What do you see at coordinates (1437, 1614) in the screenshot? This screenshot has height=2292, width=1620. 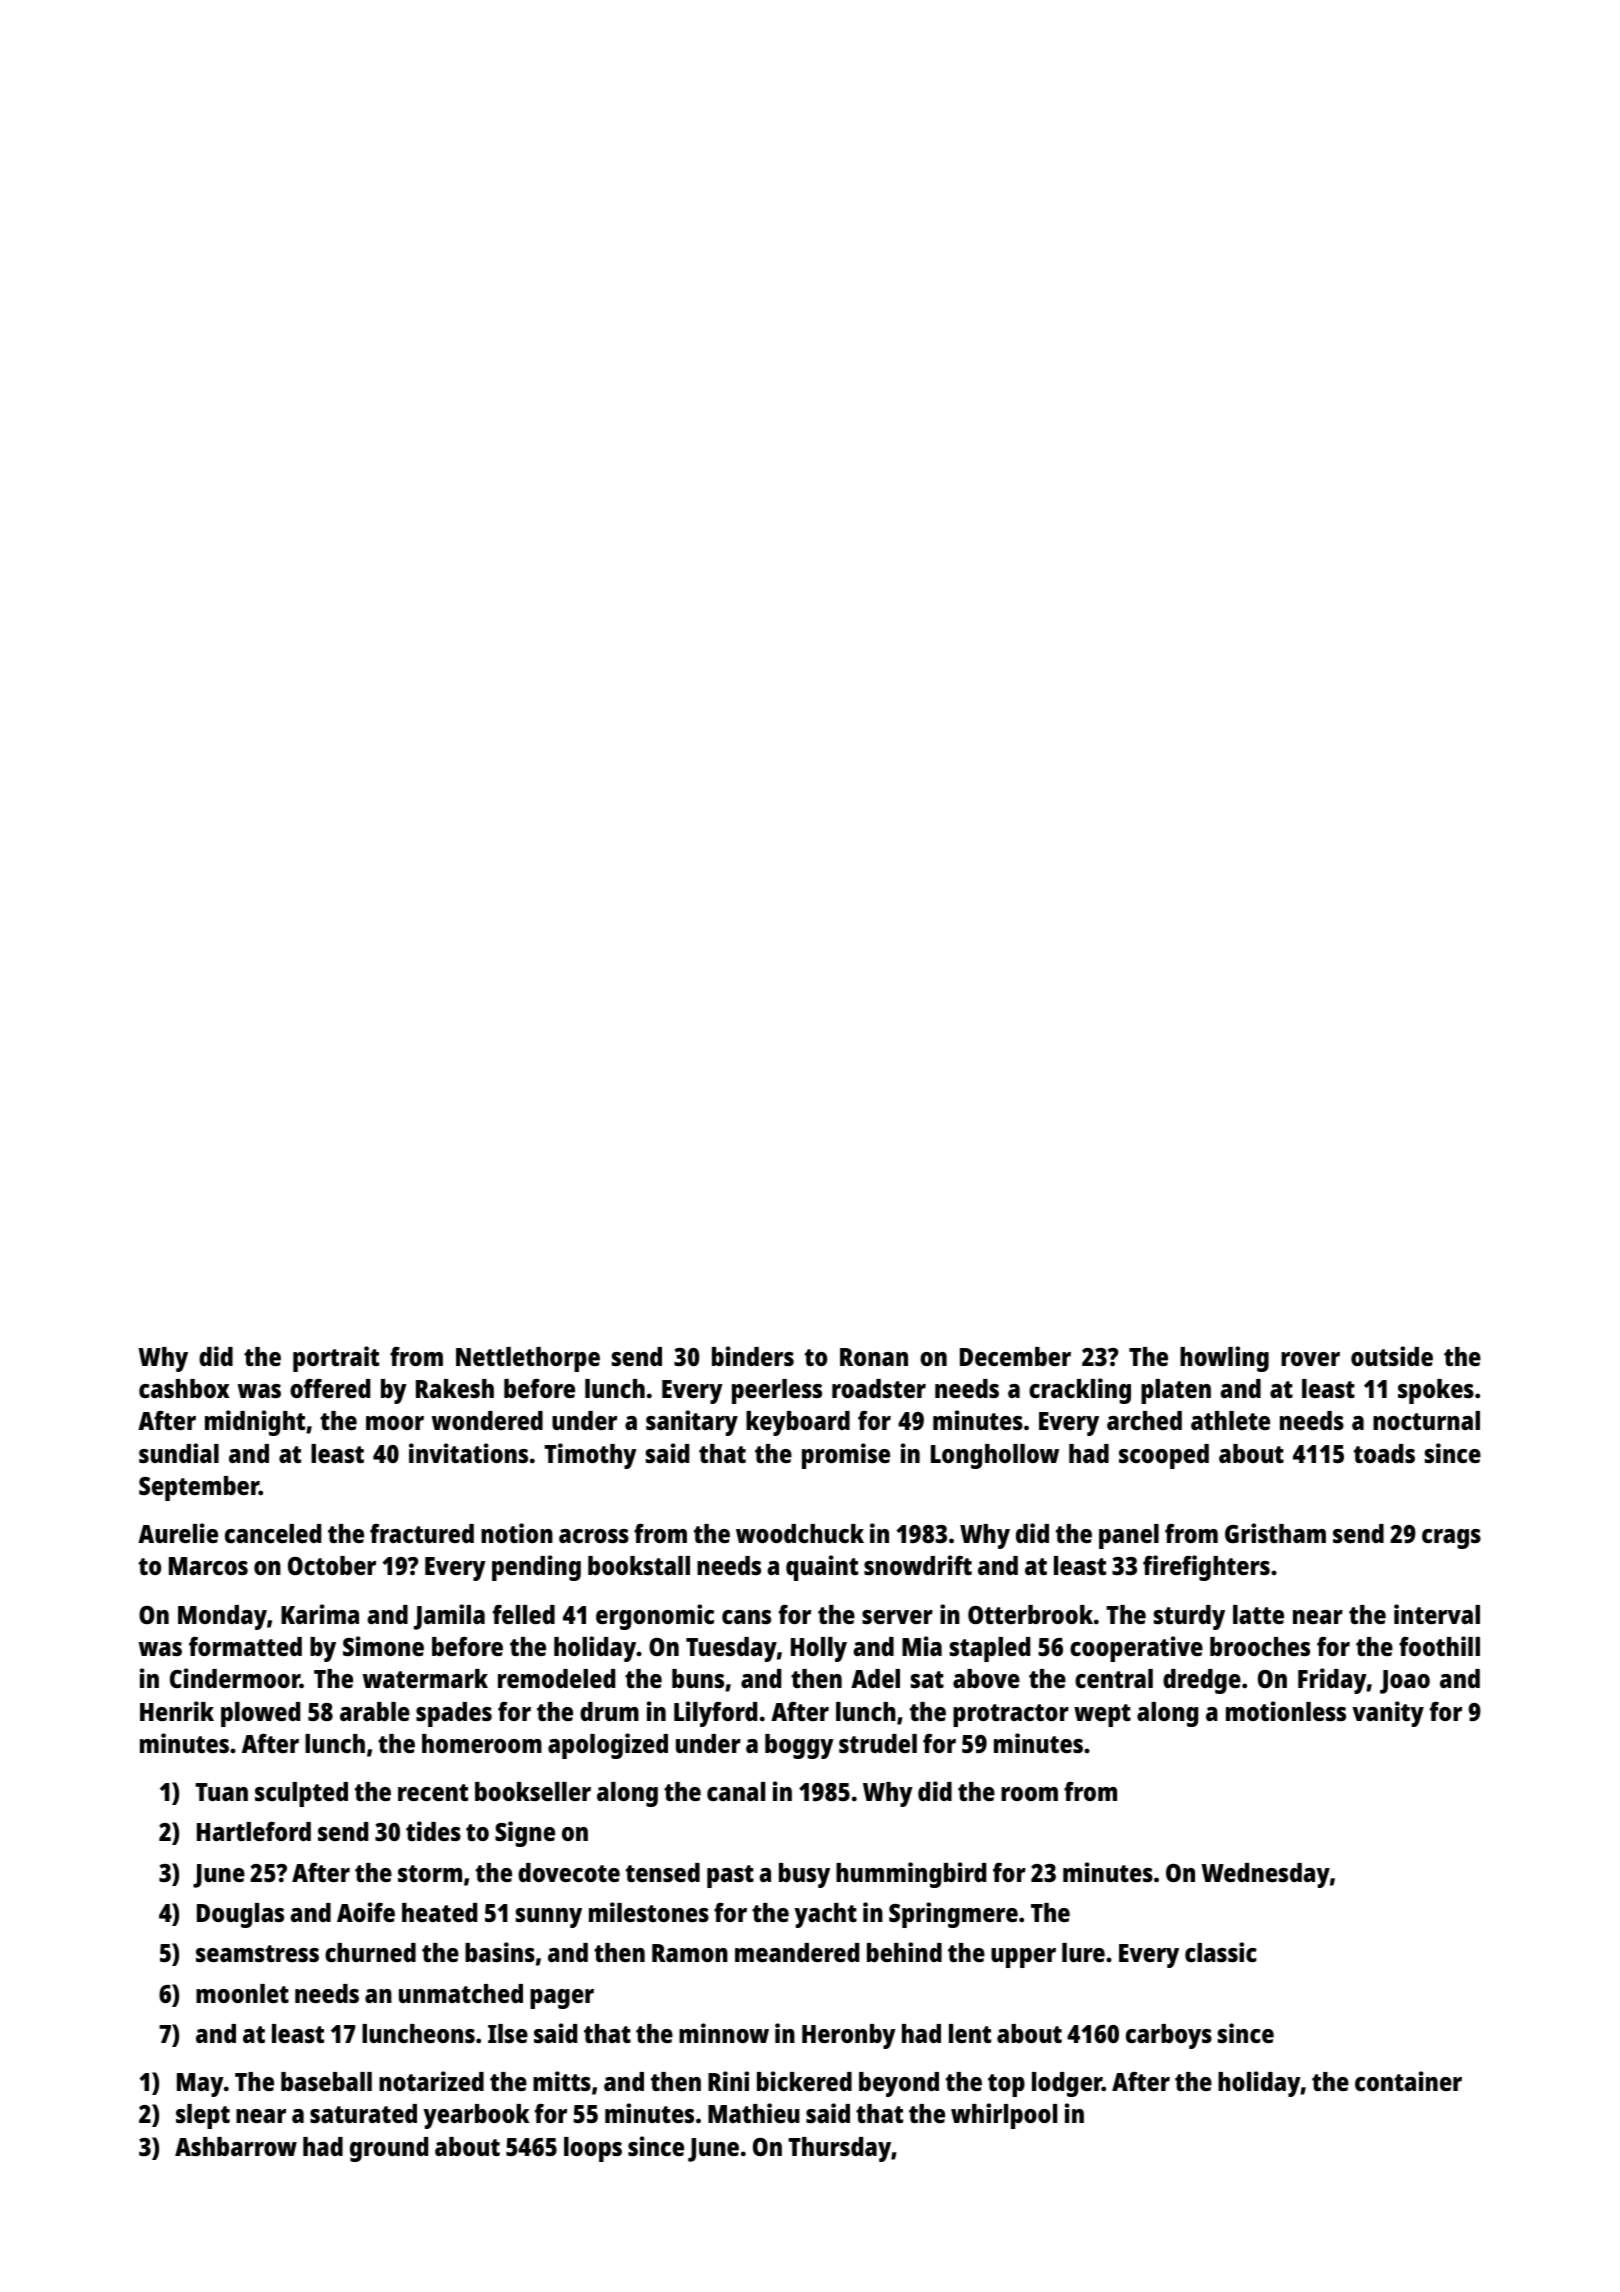 I see `interval` at bounding box center [1437, 1614].
